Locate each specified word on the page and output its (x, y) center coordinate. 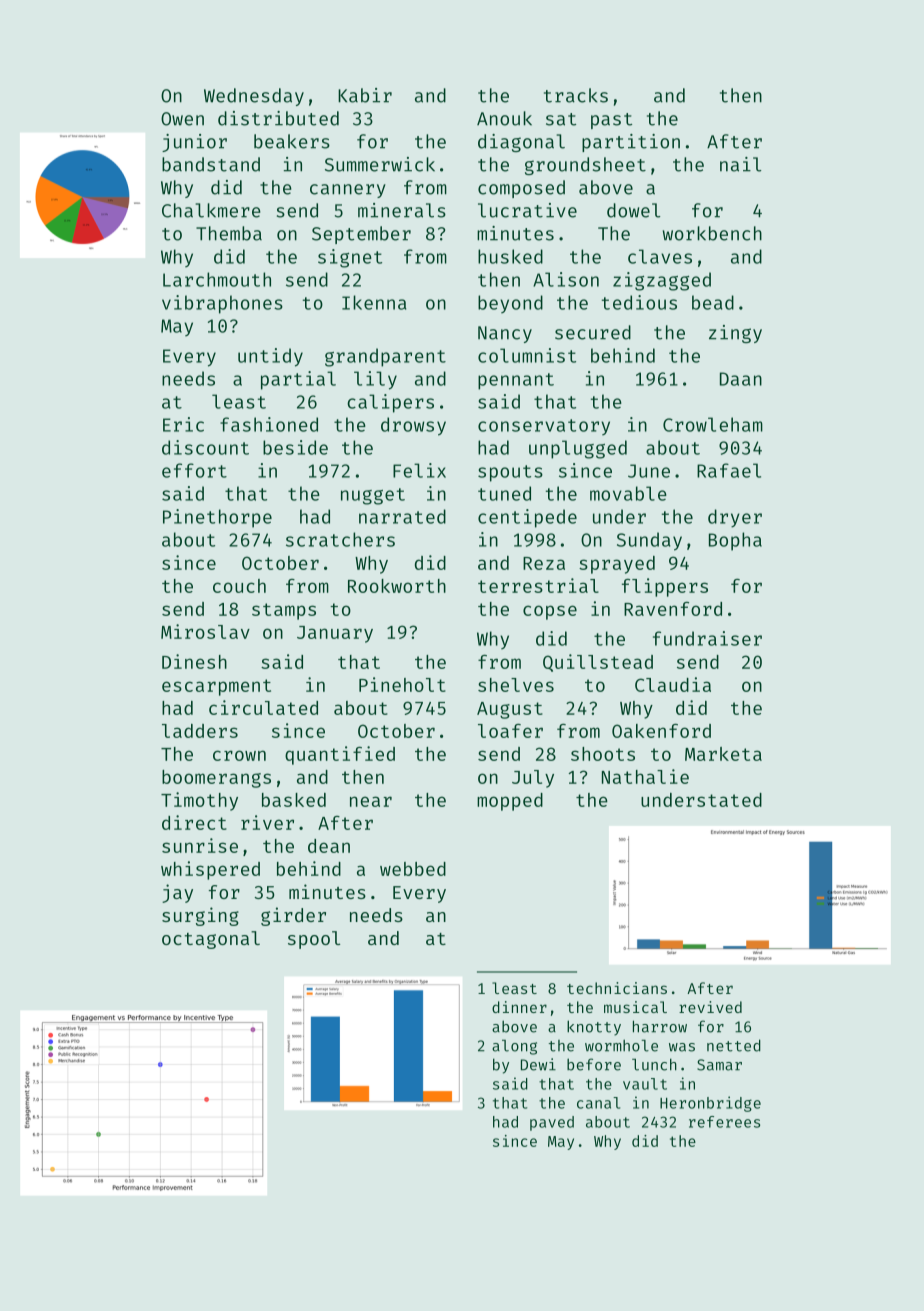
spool (314, 940)
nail (740, 164)
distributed (278, 118)
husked (510, 256)
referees (724, 1122)
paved (552, 1123)
